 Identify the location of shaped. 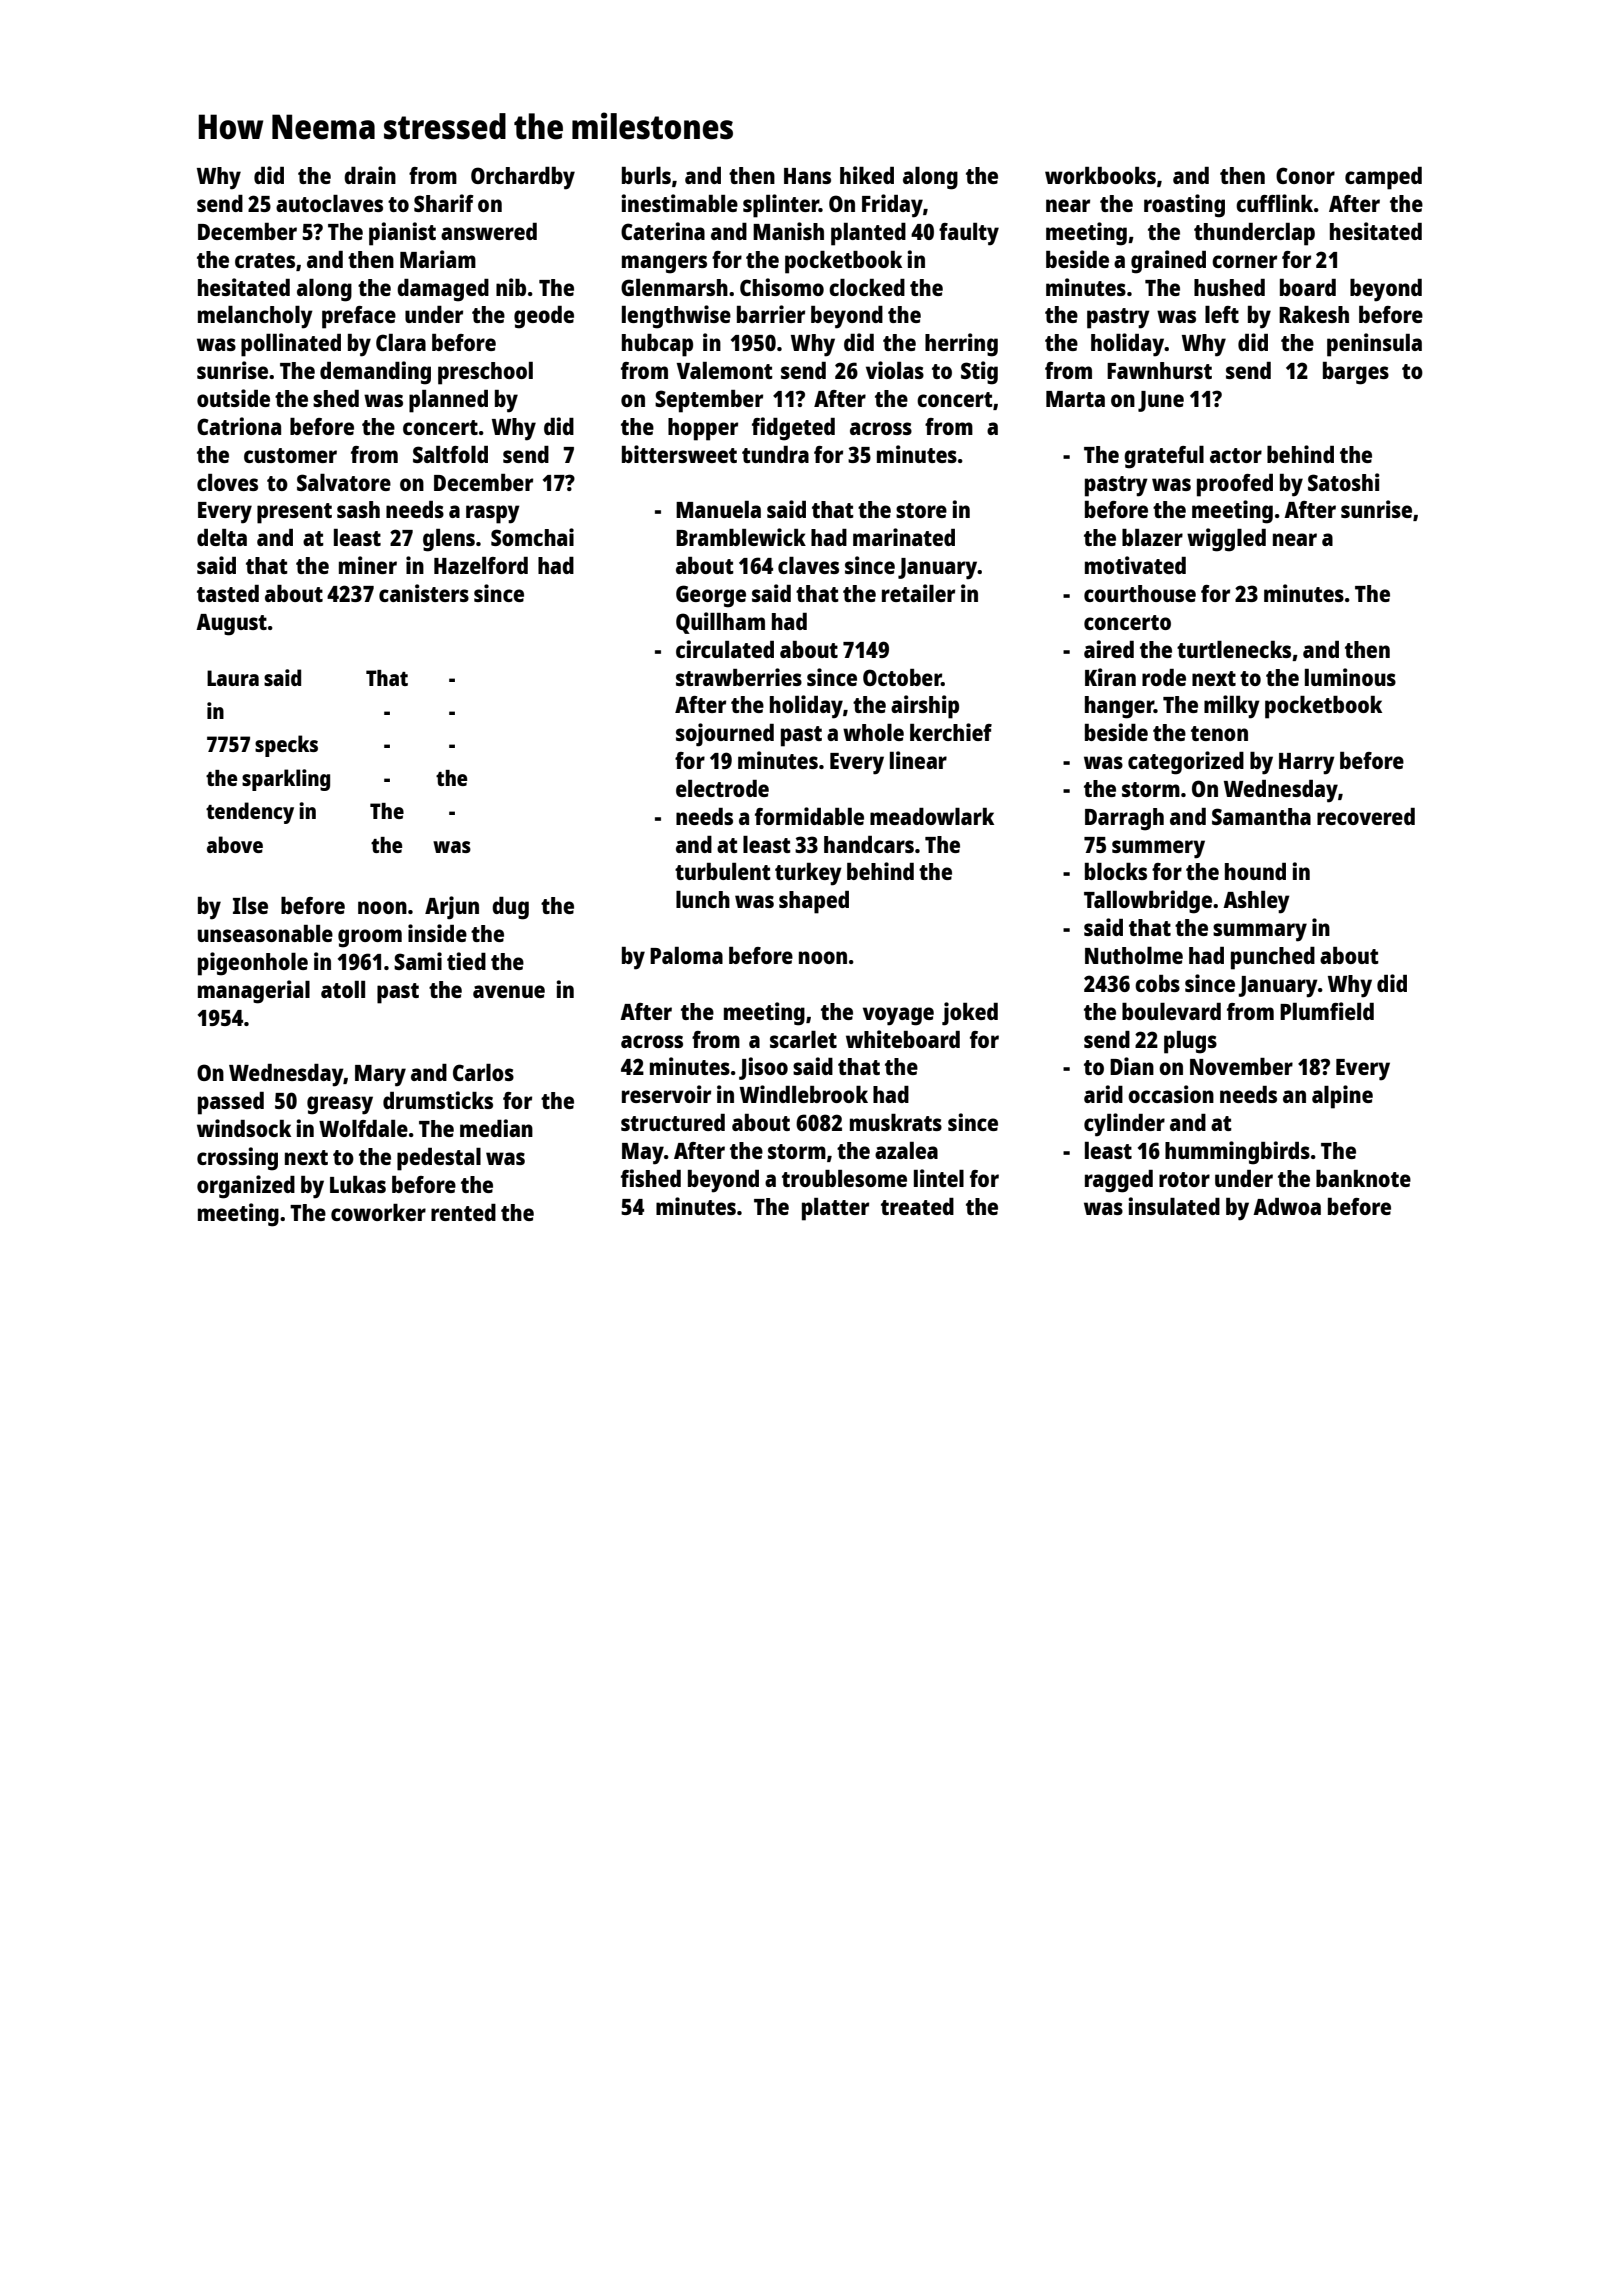
(814, 902).
